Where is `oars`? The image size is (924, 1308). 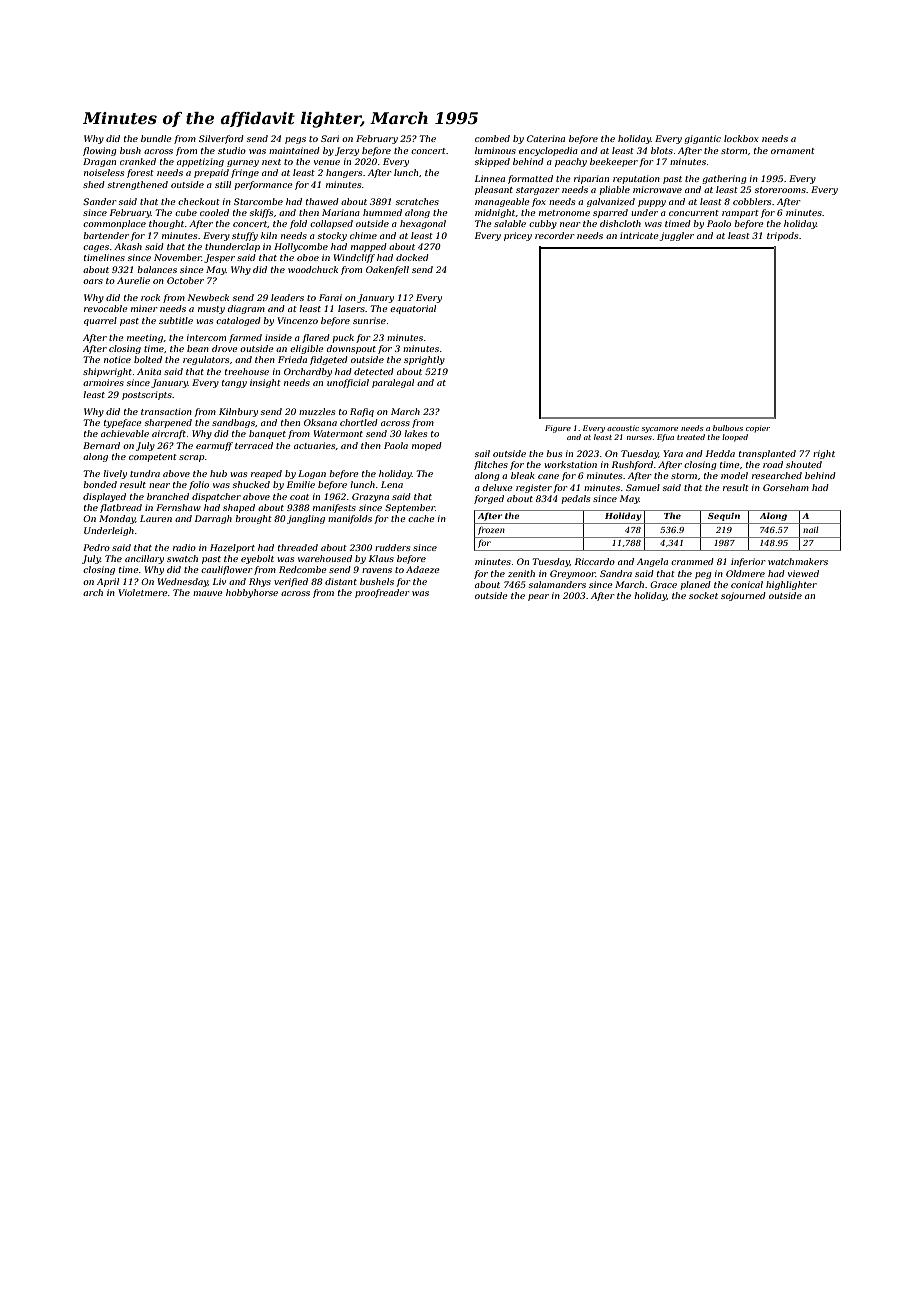
oars is located at coordinates (93, 281).
